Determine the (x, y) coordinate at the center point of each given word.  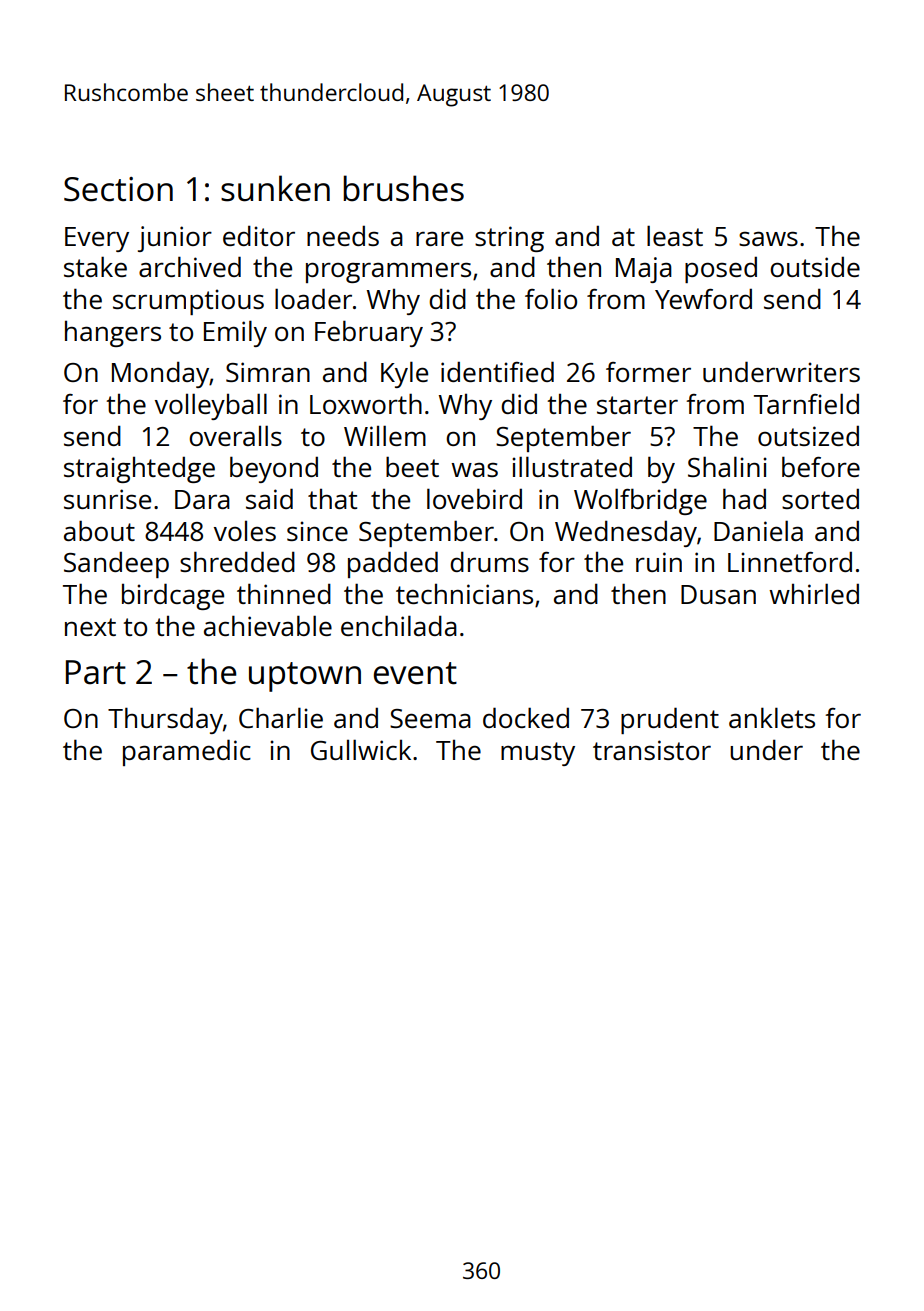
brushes (403, 188)
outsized (808, 435)
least (675, 235)
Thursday (165, 720)
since (317, 531)
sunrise (107, 499)
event (415, 673)
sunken (275, 188)
